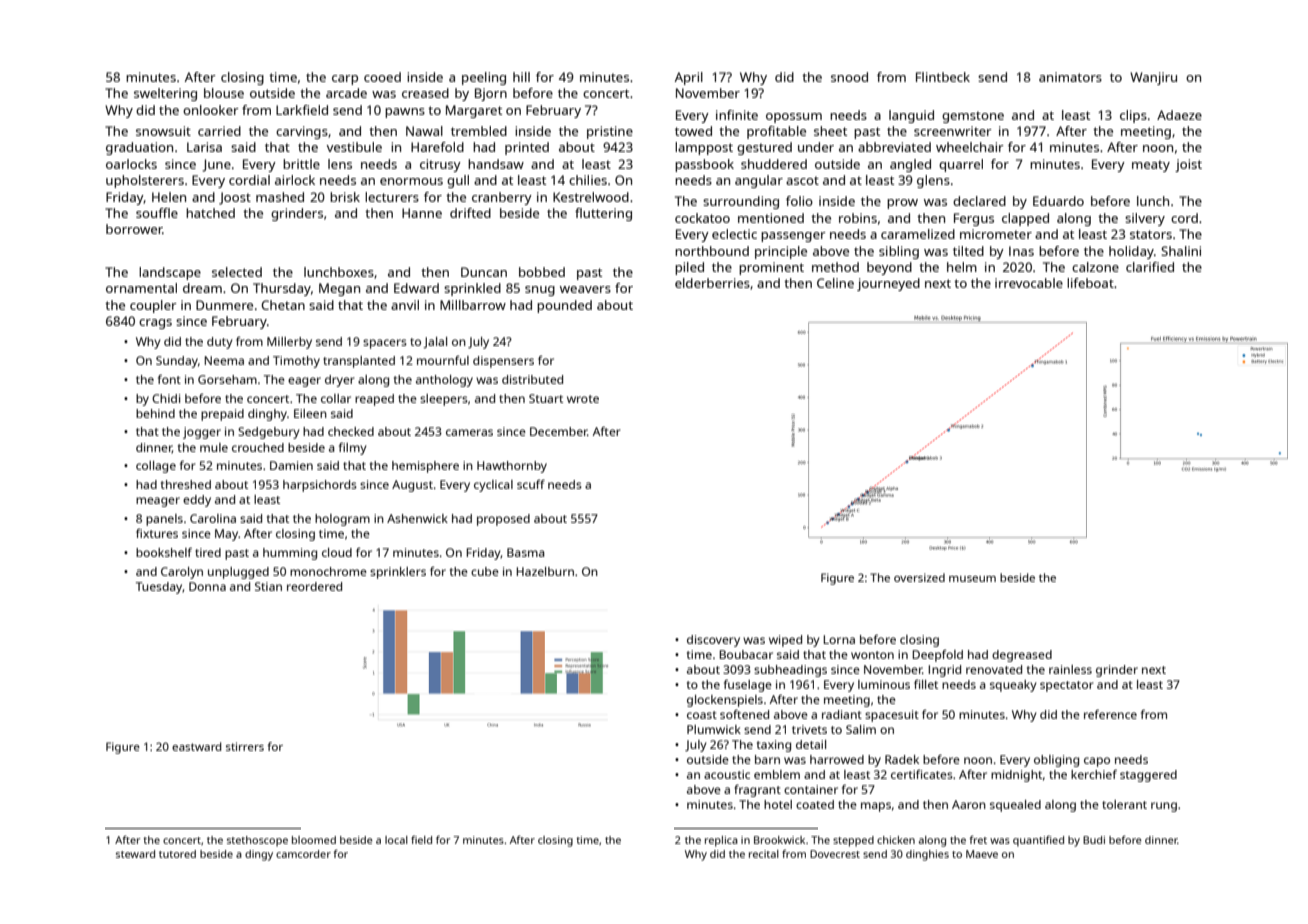 Image resolution: width=1308 pixels, height=924 pixels. Describe the element at coordinates (727, 774) in the page. I see `acoustic` at that location.
